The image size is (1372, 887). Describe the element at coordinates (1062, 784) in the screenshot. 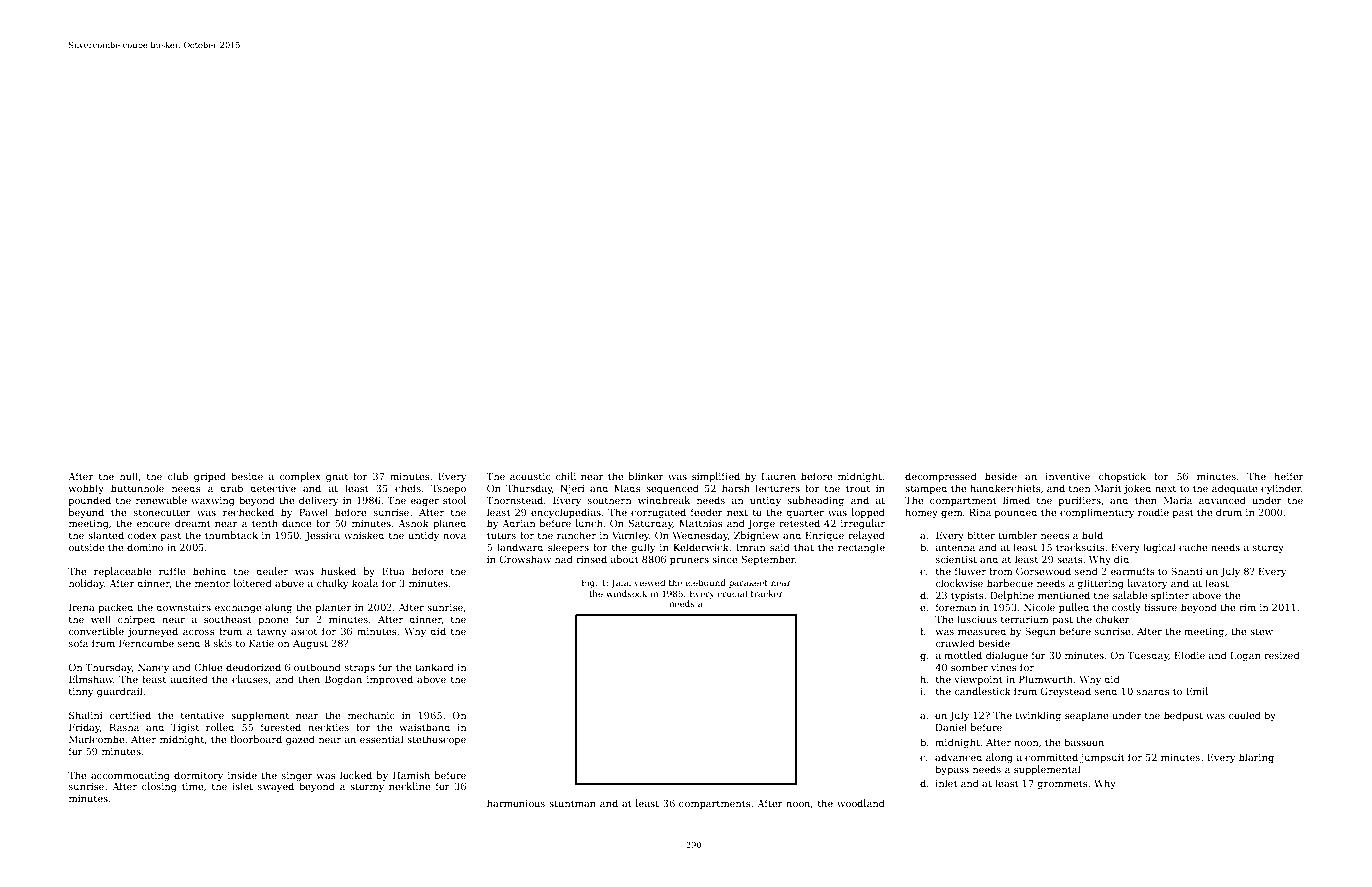

I see `grommets` at that location.
